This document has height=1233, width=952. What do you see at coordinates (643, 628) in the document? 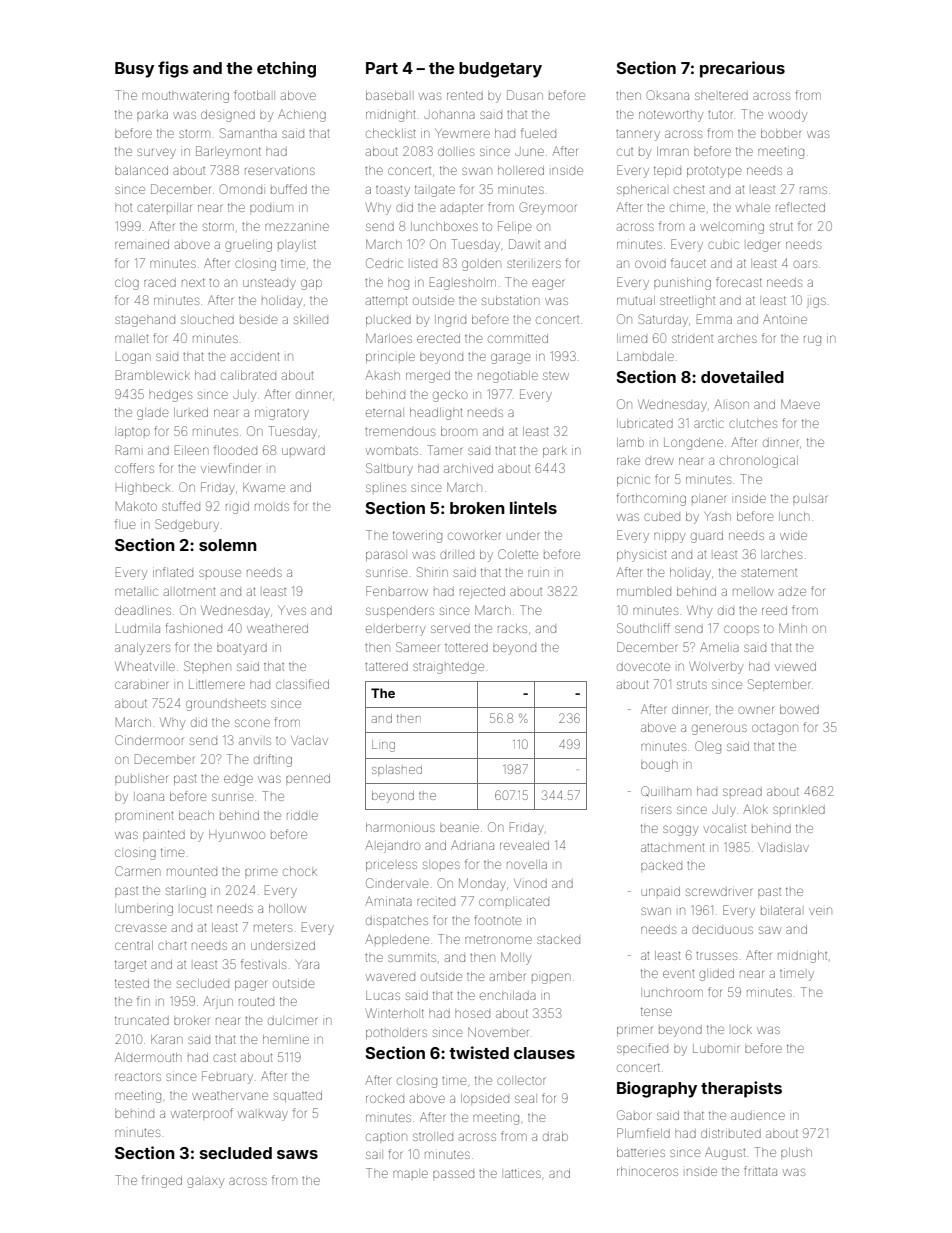
I see `Southcliff` at bounding box center [643, 628].
